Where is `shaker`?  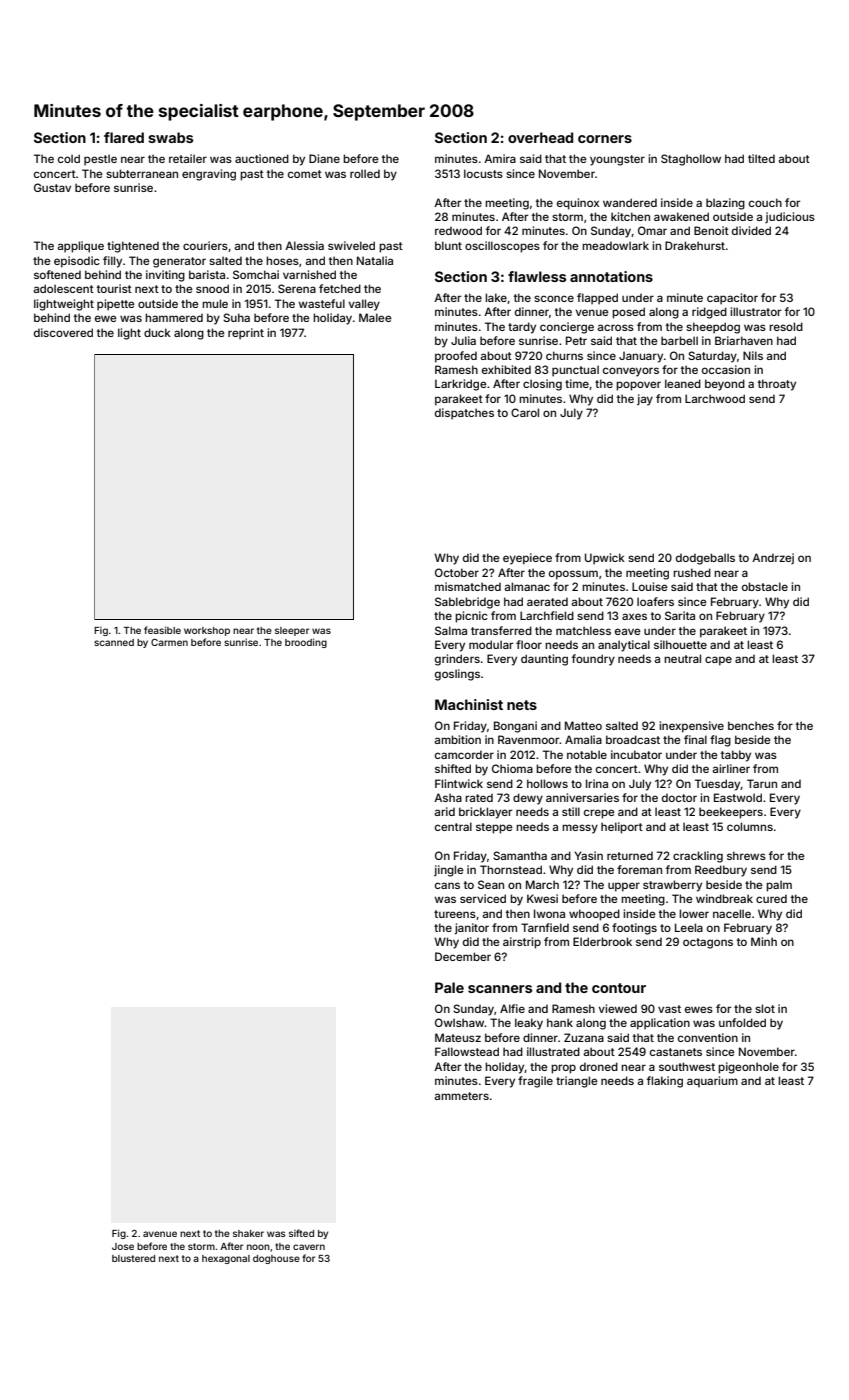
shaker is located at coordinates (248, 1233).
